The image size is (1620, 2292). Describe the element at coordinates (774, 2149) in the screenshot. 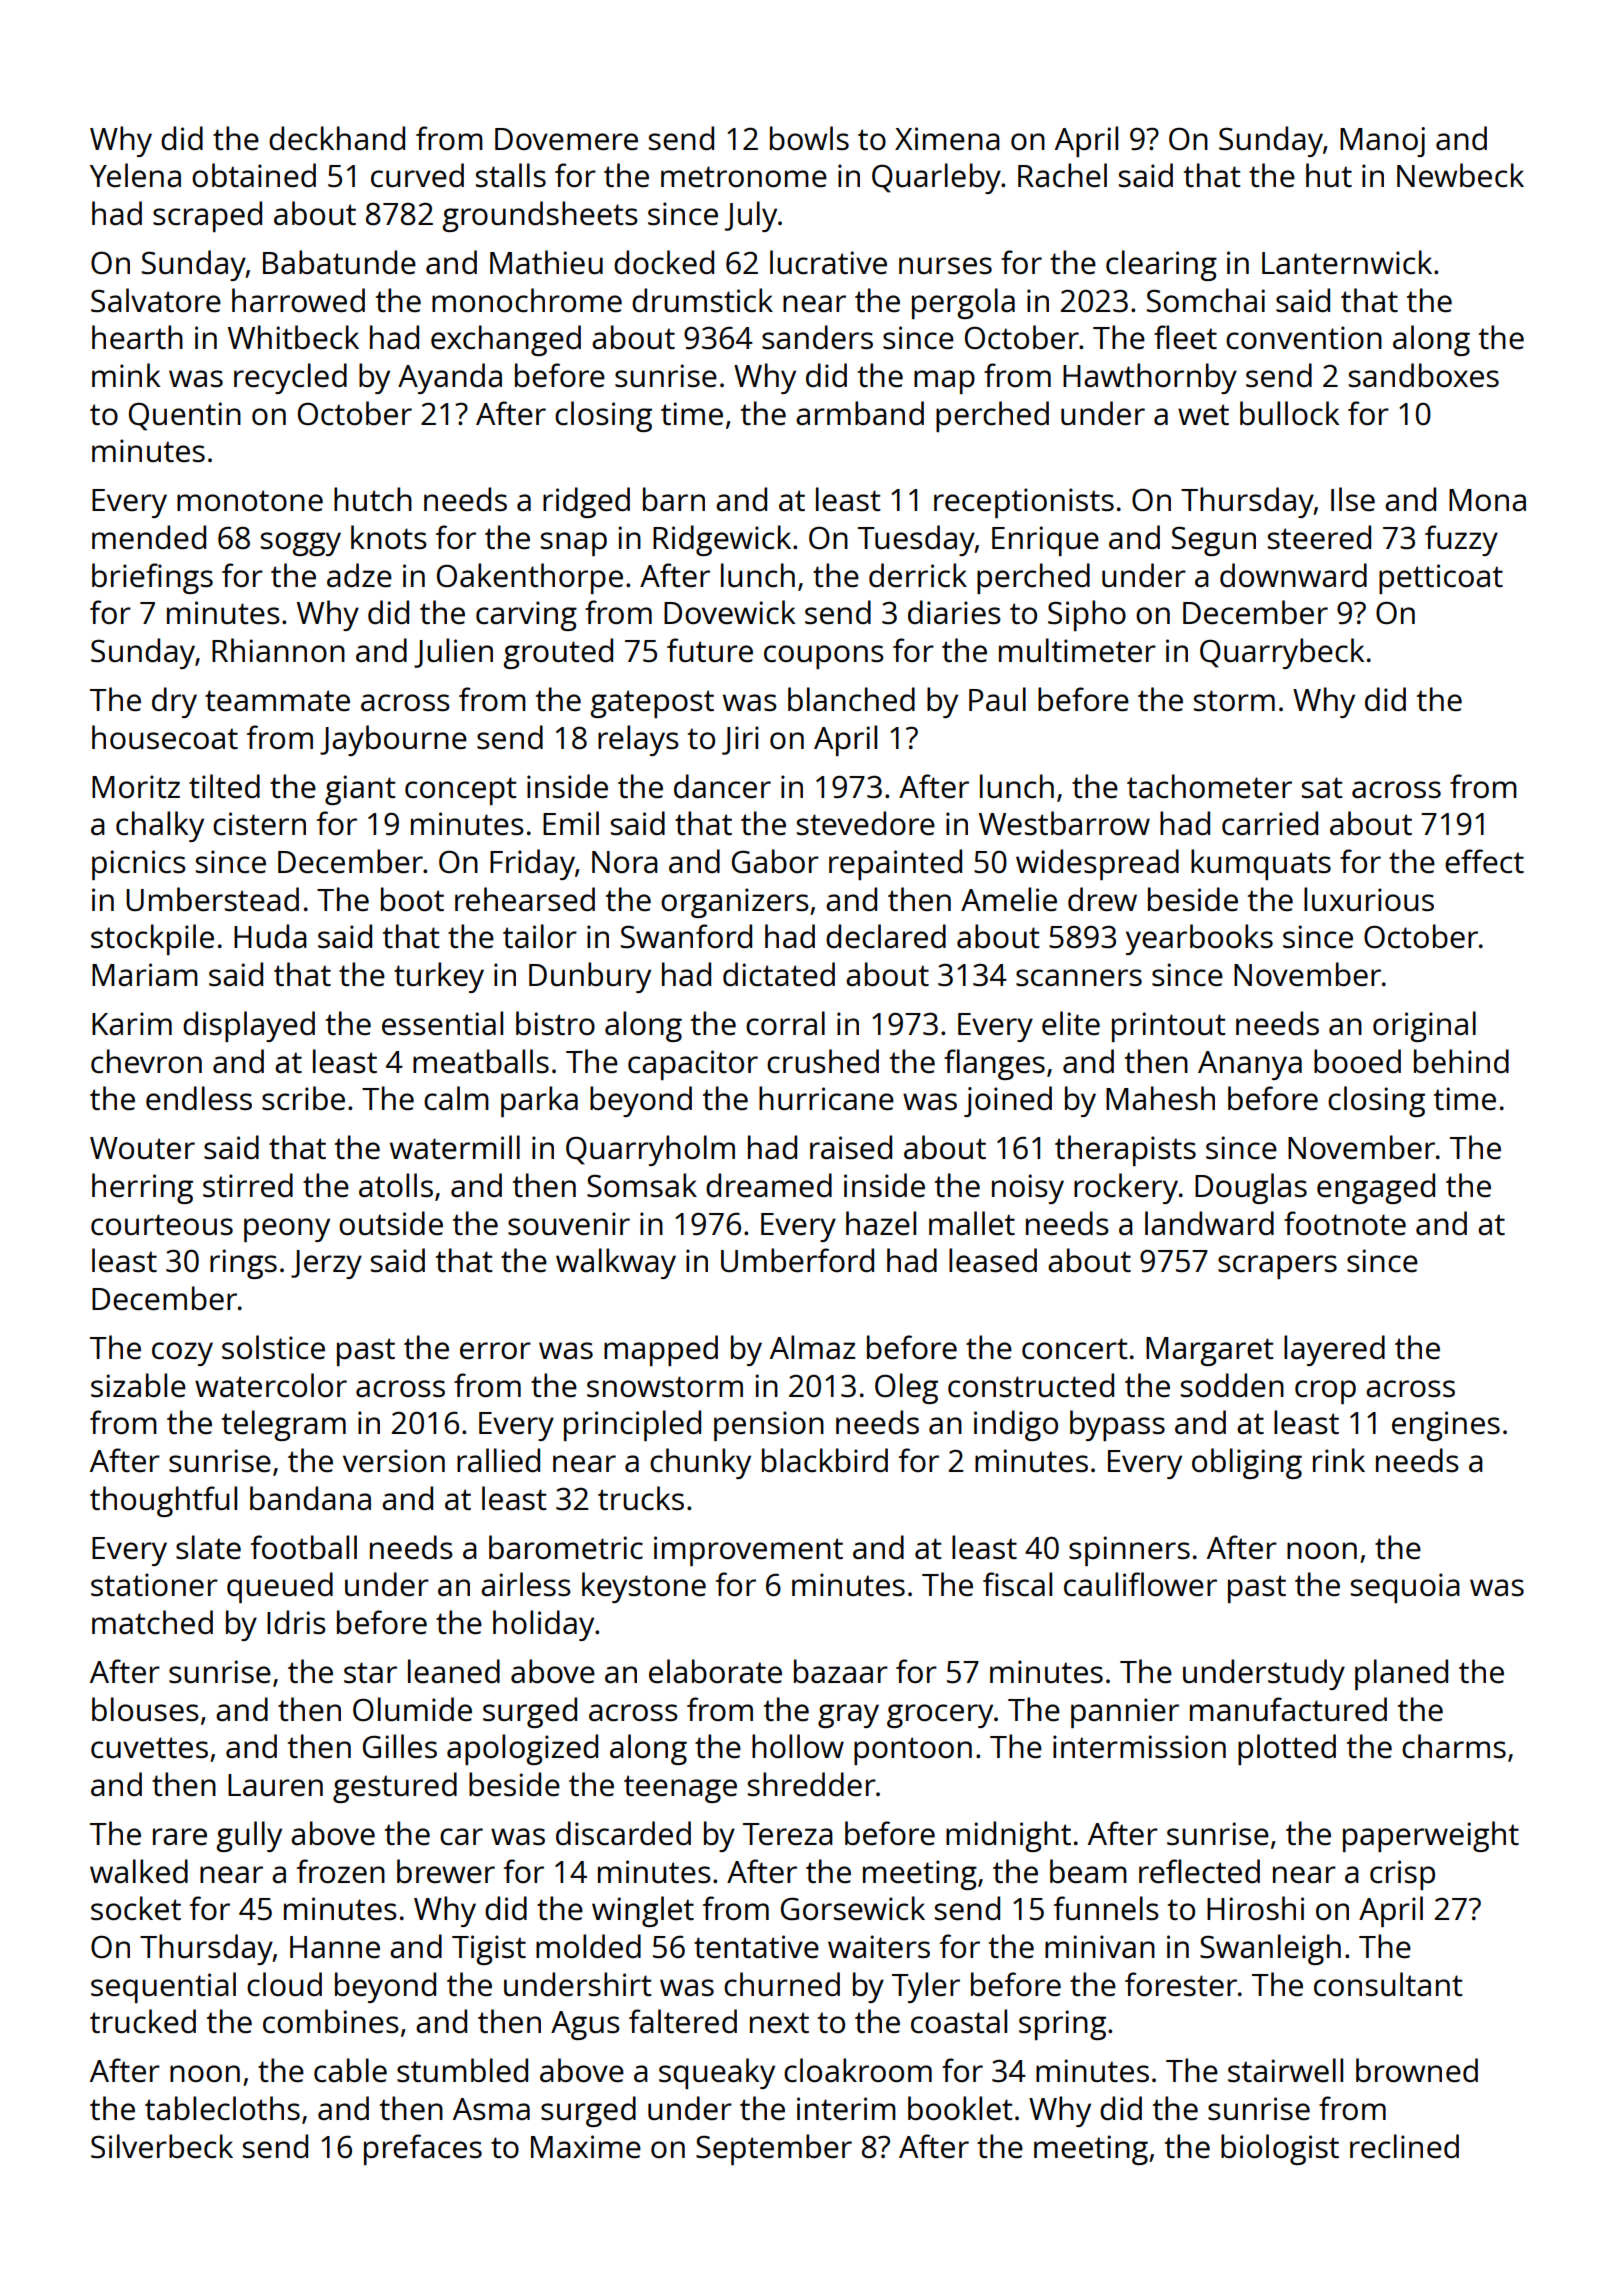

I see `September` at that location.
